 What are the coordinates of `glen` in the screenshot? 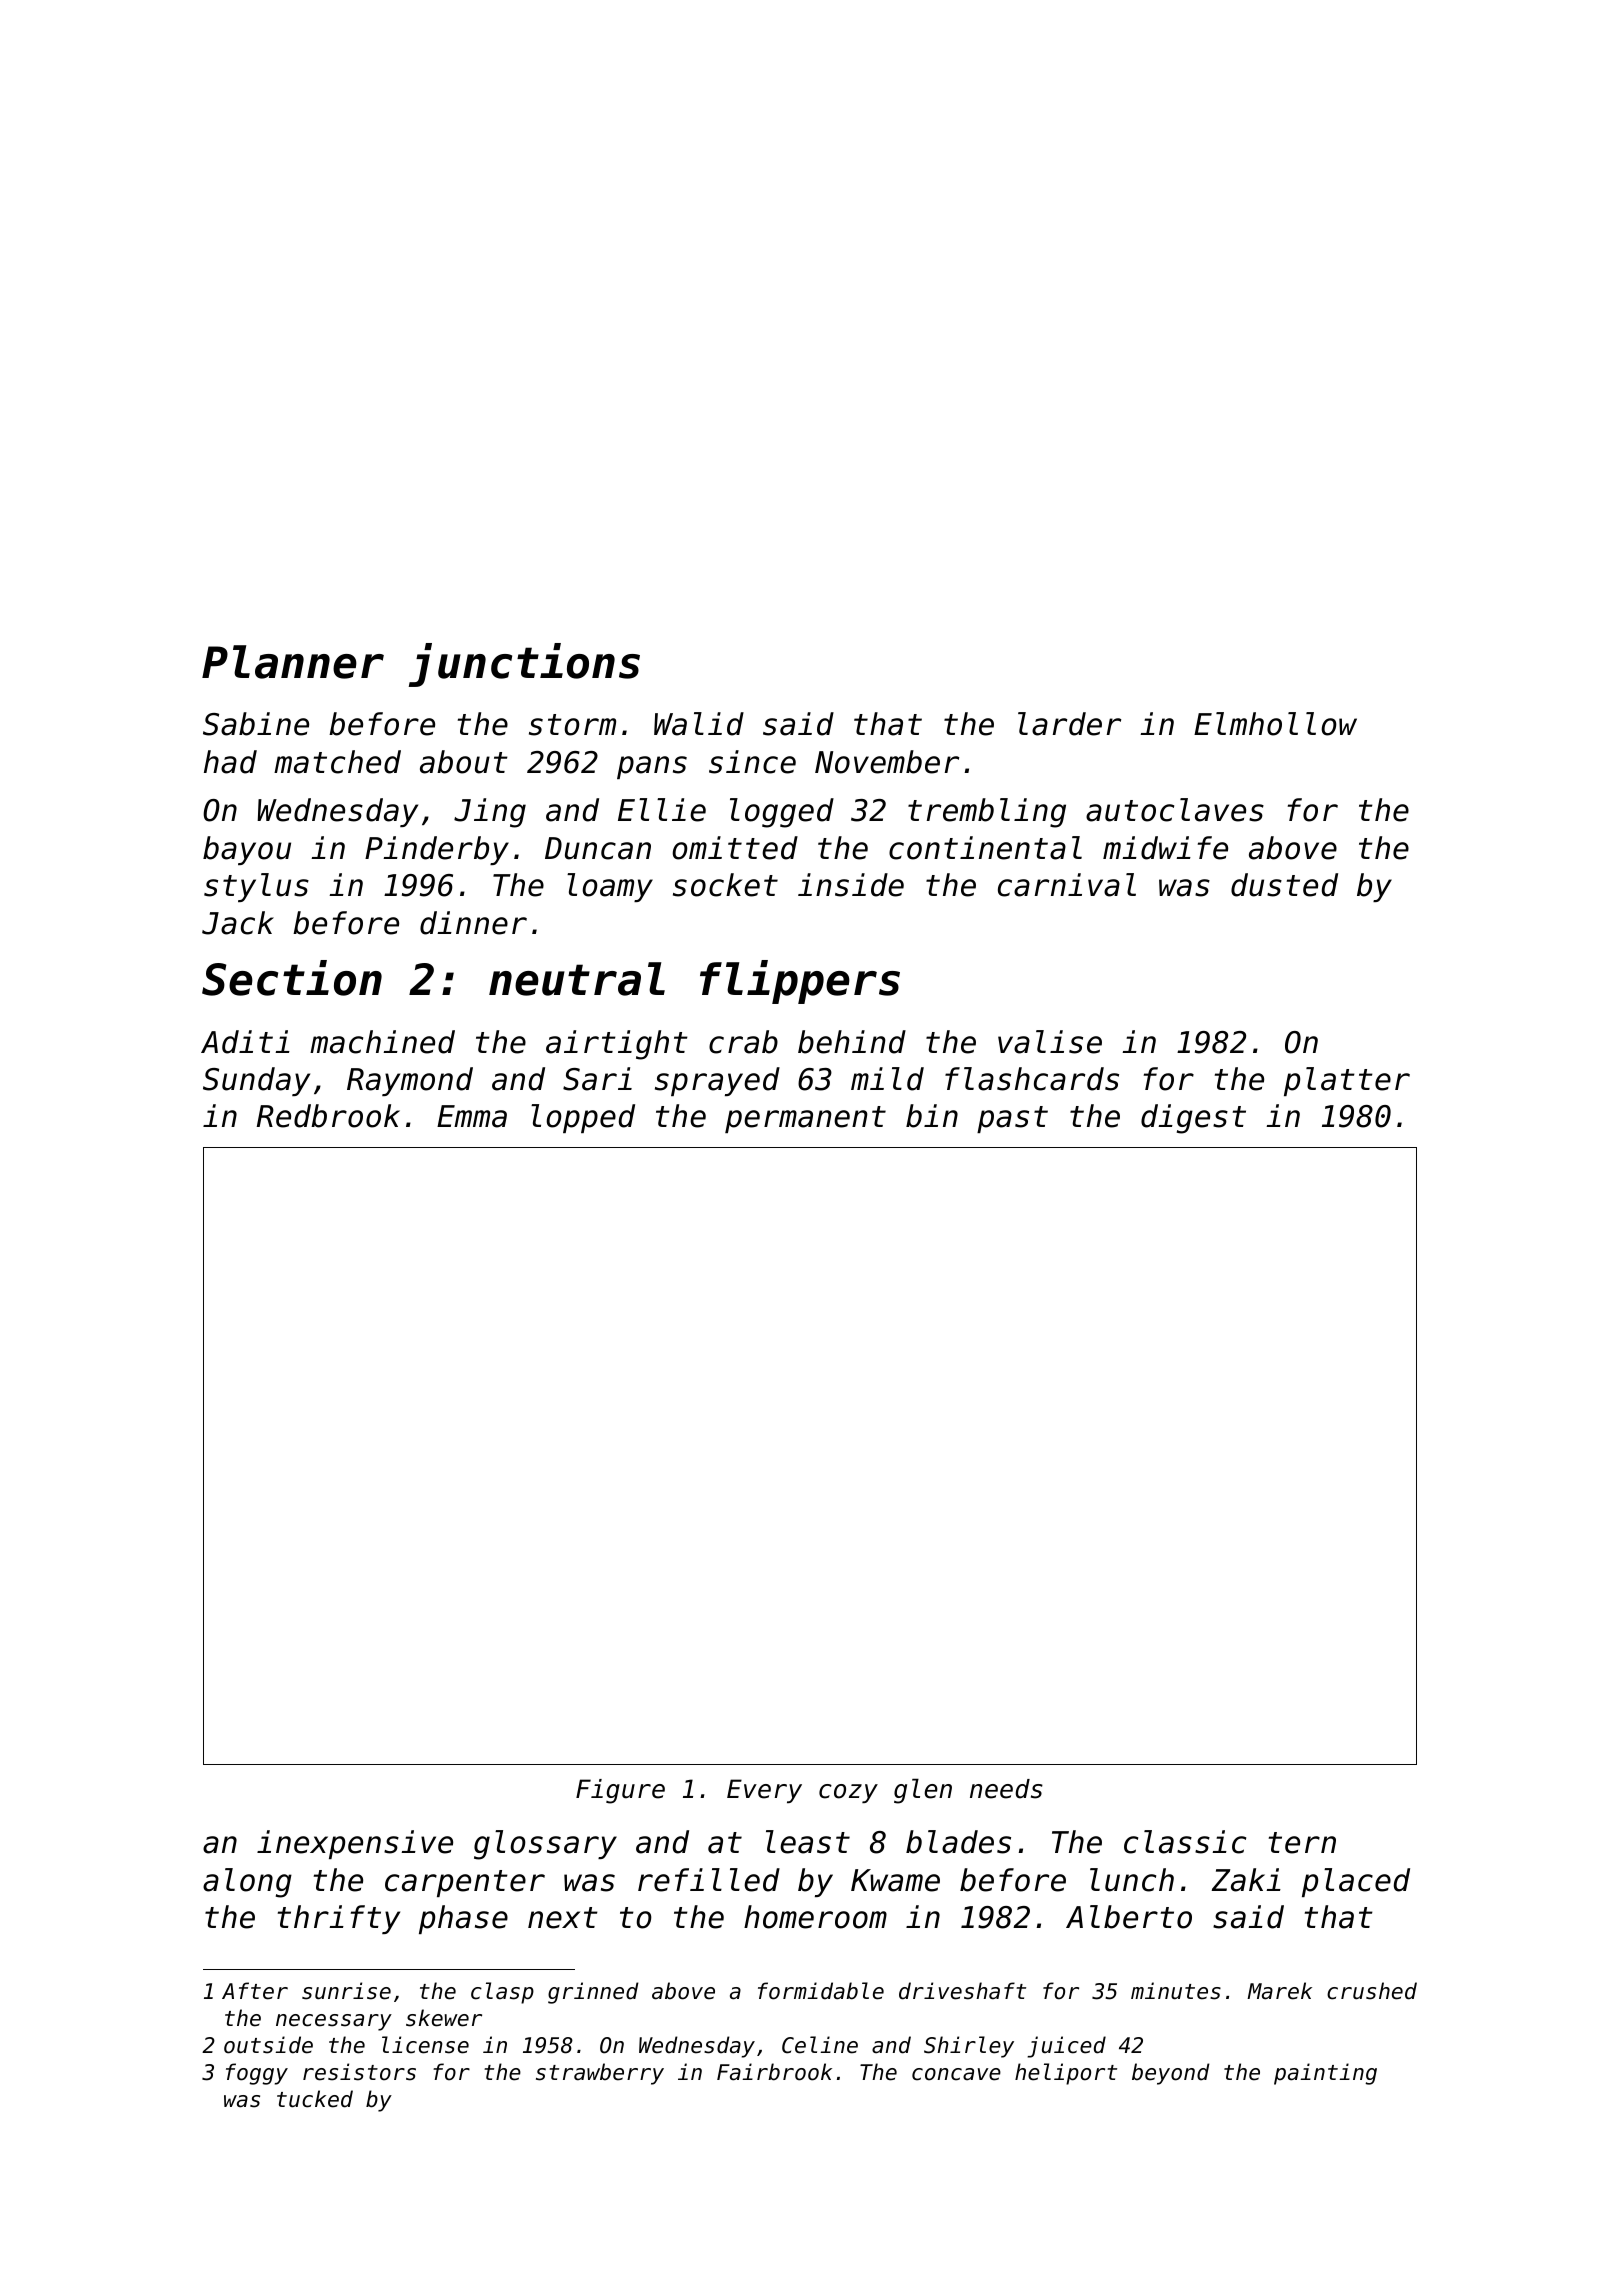 It's located at (923, 1791).
